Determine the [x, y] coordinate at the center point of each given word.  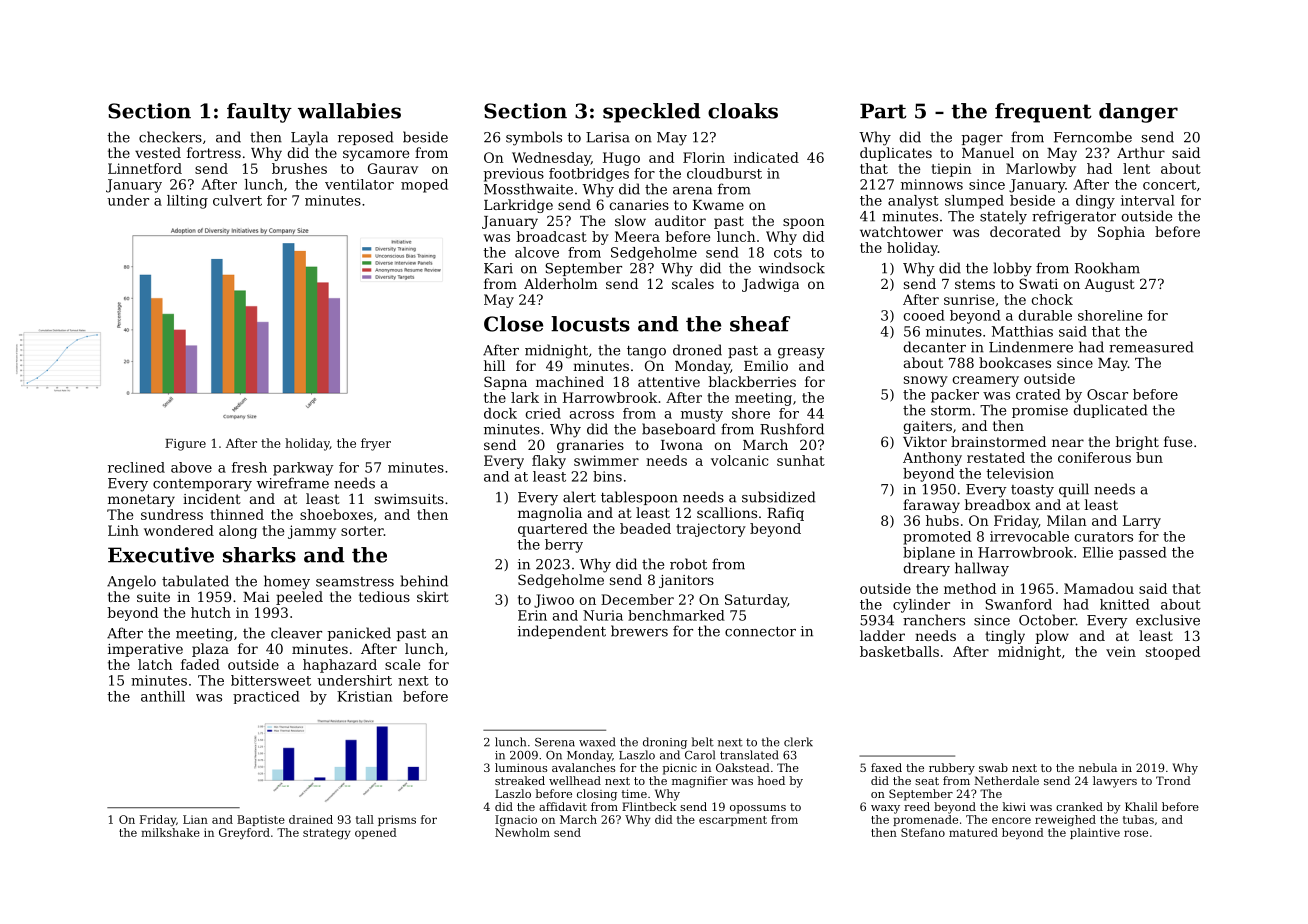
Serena [555, 742]
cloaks [743, 111]
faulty [259, 113]
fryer [376, 444]
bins [607, 476]
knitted [1125, 604]
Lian [195, 819]
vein [1121, 651]
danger [1138, 113]
